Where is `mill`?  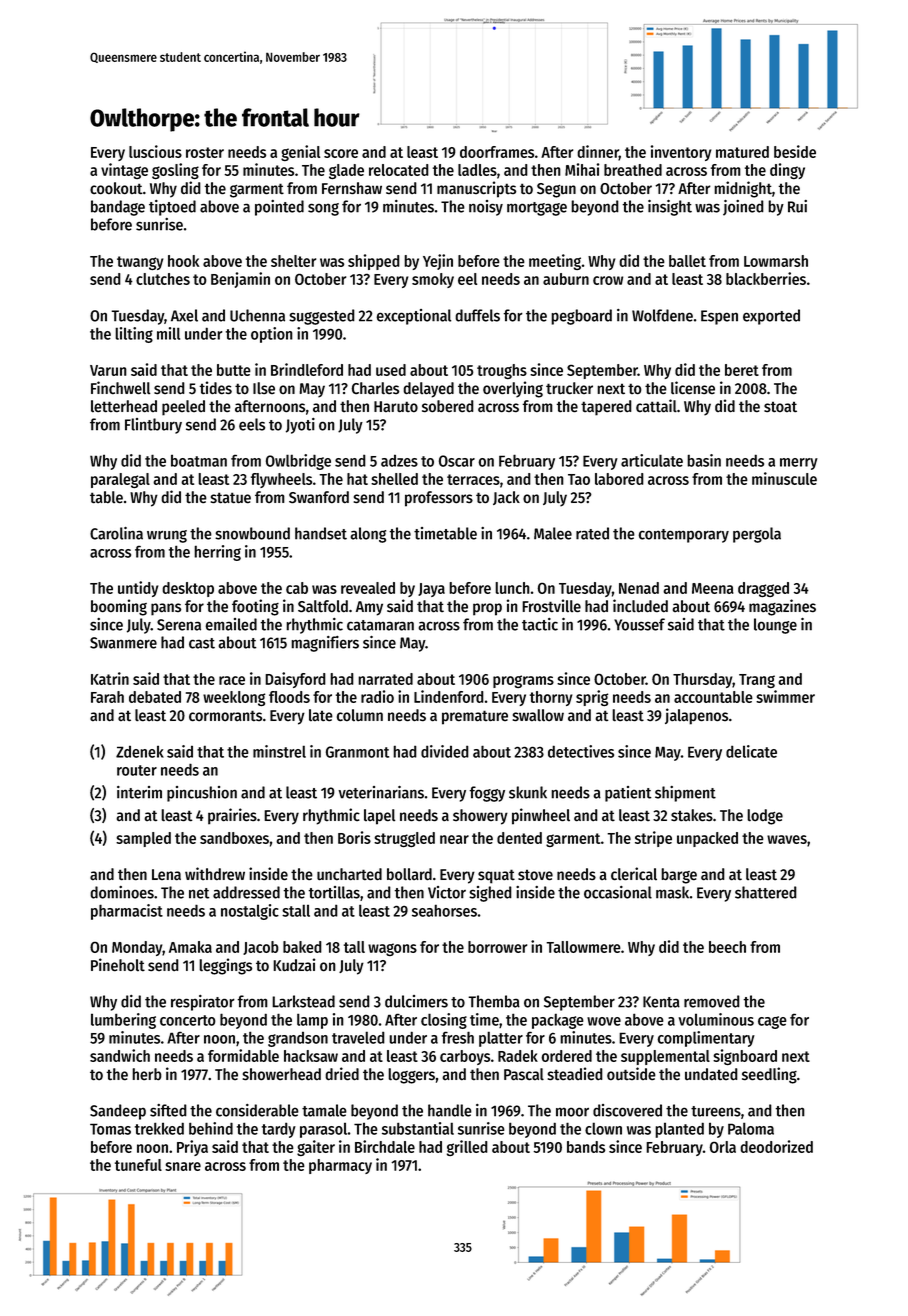
mill is located at coordinates (168, 333).
